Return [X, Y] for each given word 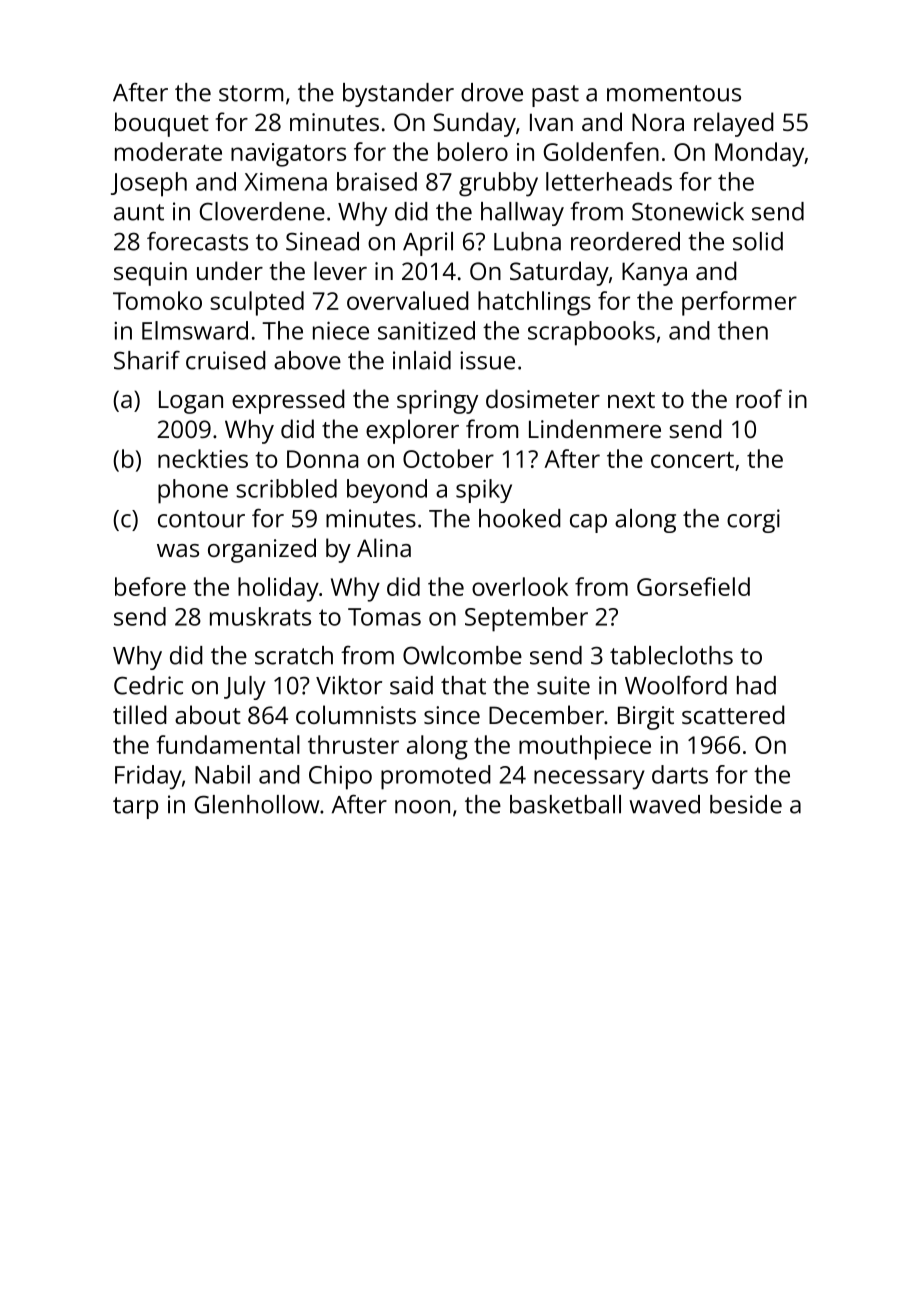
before [150, 586]
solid [758, 241]
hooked [520, 518]
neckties [203, 458]
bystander [398, 95]
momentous [674, 93]
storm [251, 93]
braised [377, 181]
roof [759, 398]
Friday [148, 777]
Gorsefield [693, 586]
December [546, 714]
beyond [387, 491]
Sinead [322, 241]
